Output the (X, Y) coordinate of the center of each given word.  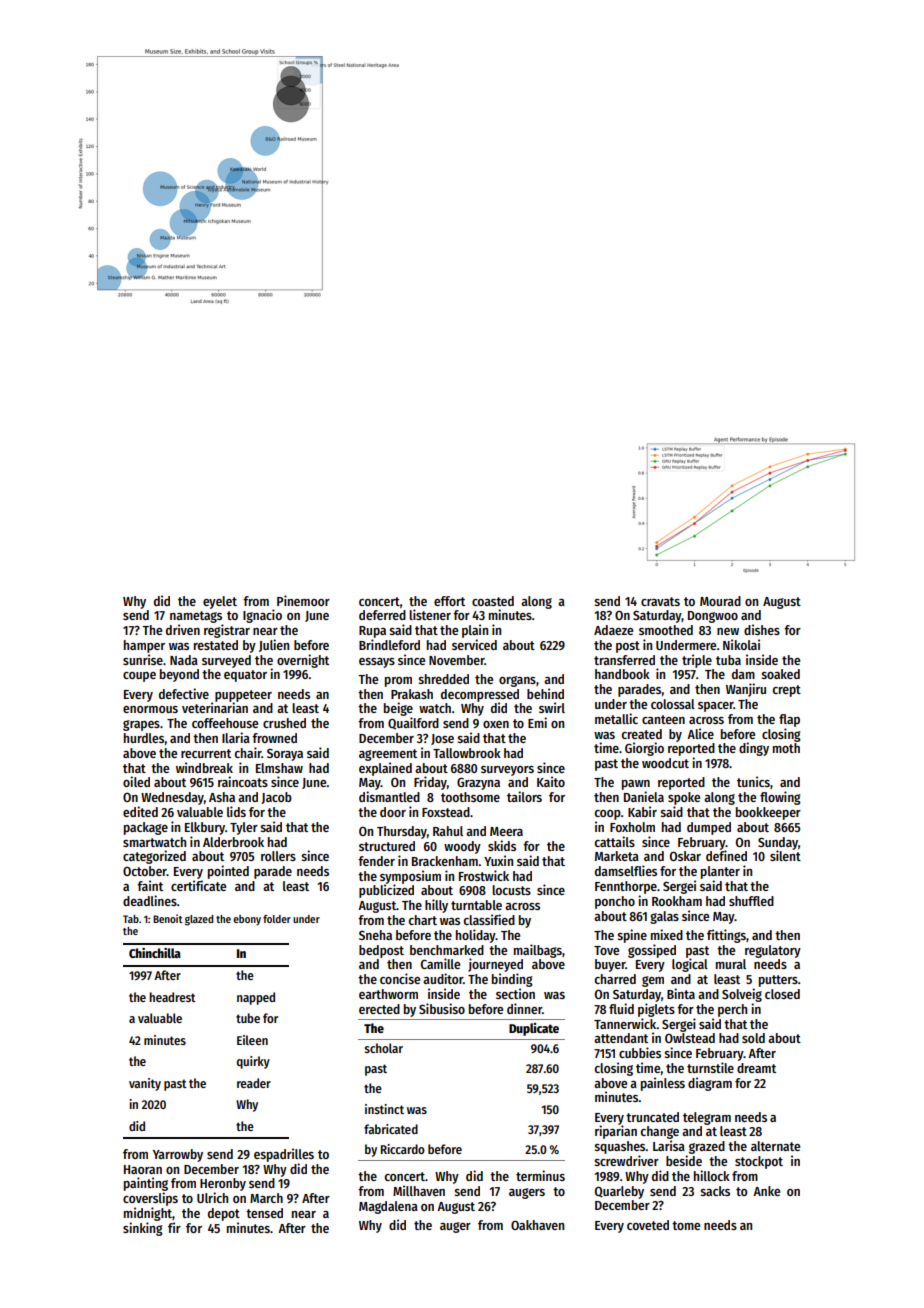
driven (183, 629)
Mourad (720, 601)
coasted (493, 601)
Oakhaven (537, 1225)
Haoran (143, 1169)
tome (686, 1225)
